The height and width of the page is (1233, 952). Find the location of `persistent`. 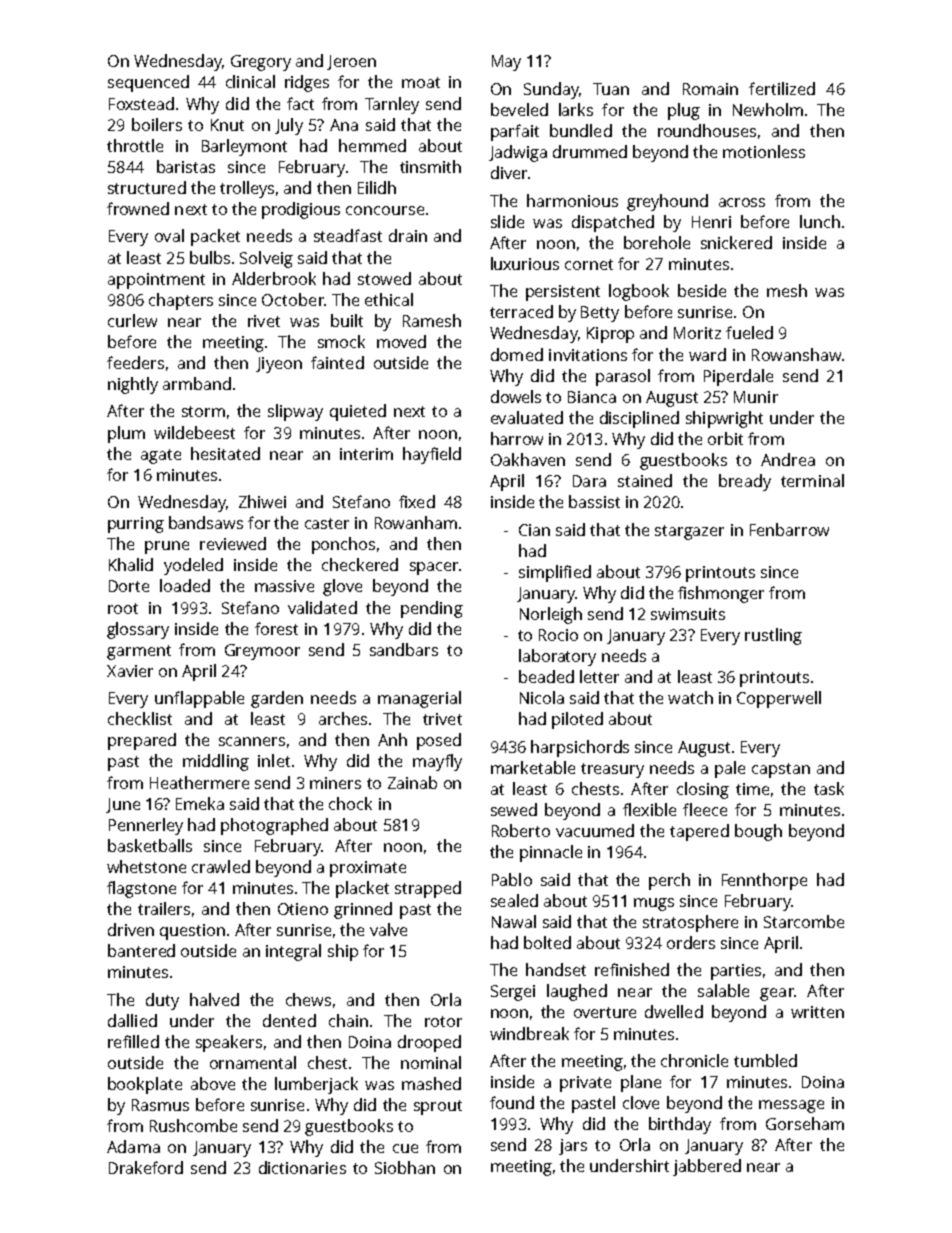

persistent is located at coordinates (563, 293).
